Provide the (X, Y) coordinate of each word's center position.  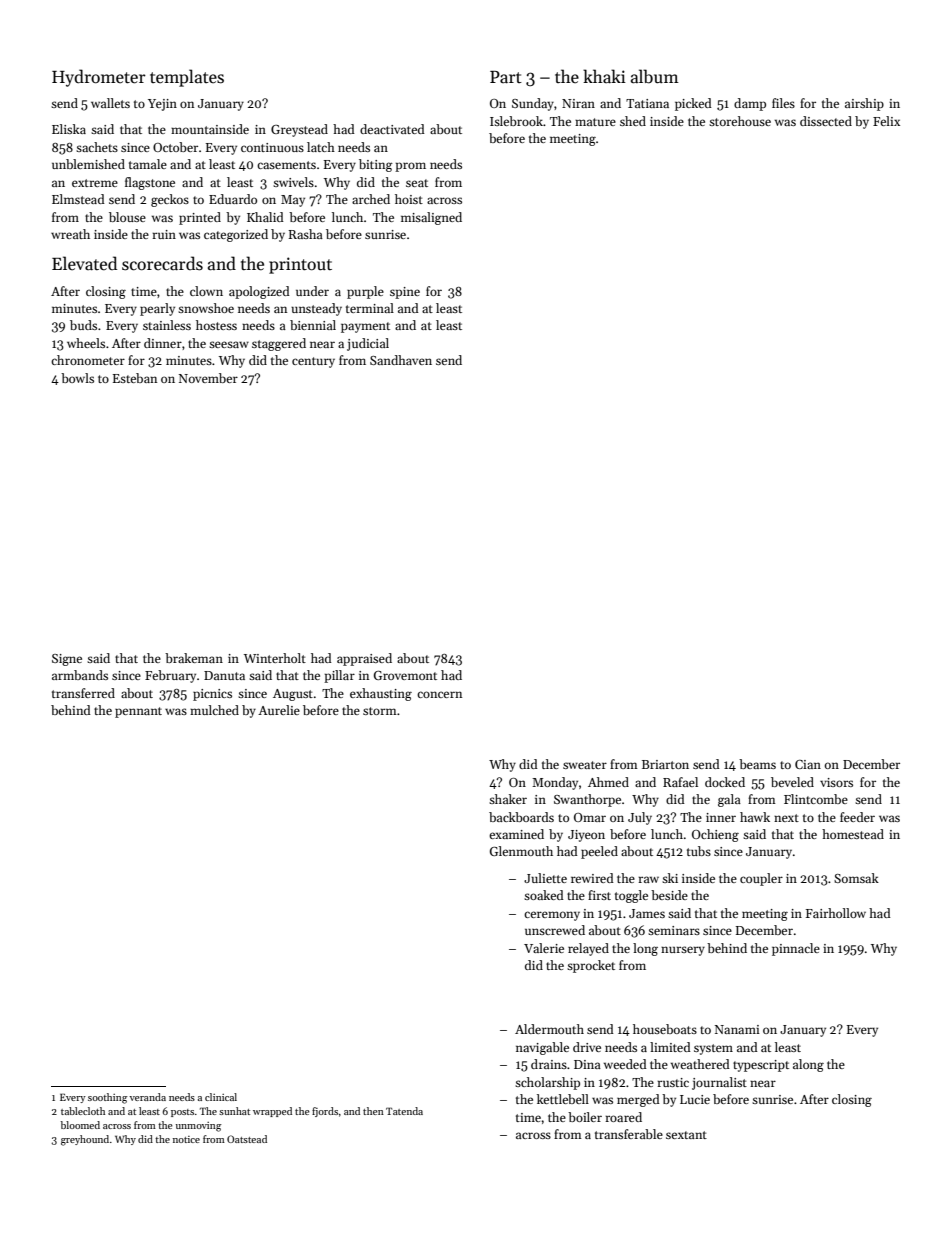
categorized (236, 235)
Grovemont (405, 675)
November (208, 378)
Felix (886, 121)
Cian (808, 764)
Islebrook (516, 121)
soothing (108, 1098)
